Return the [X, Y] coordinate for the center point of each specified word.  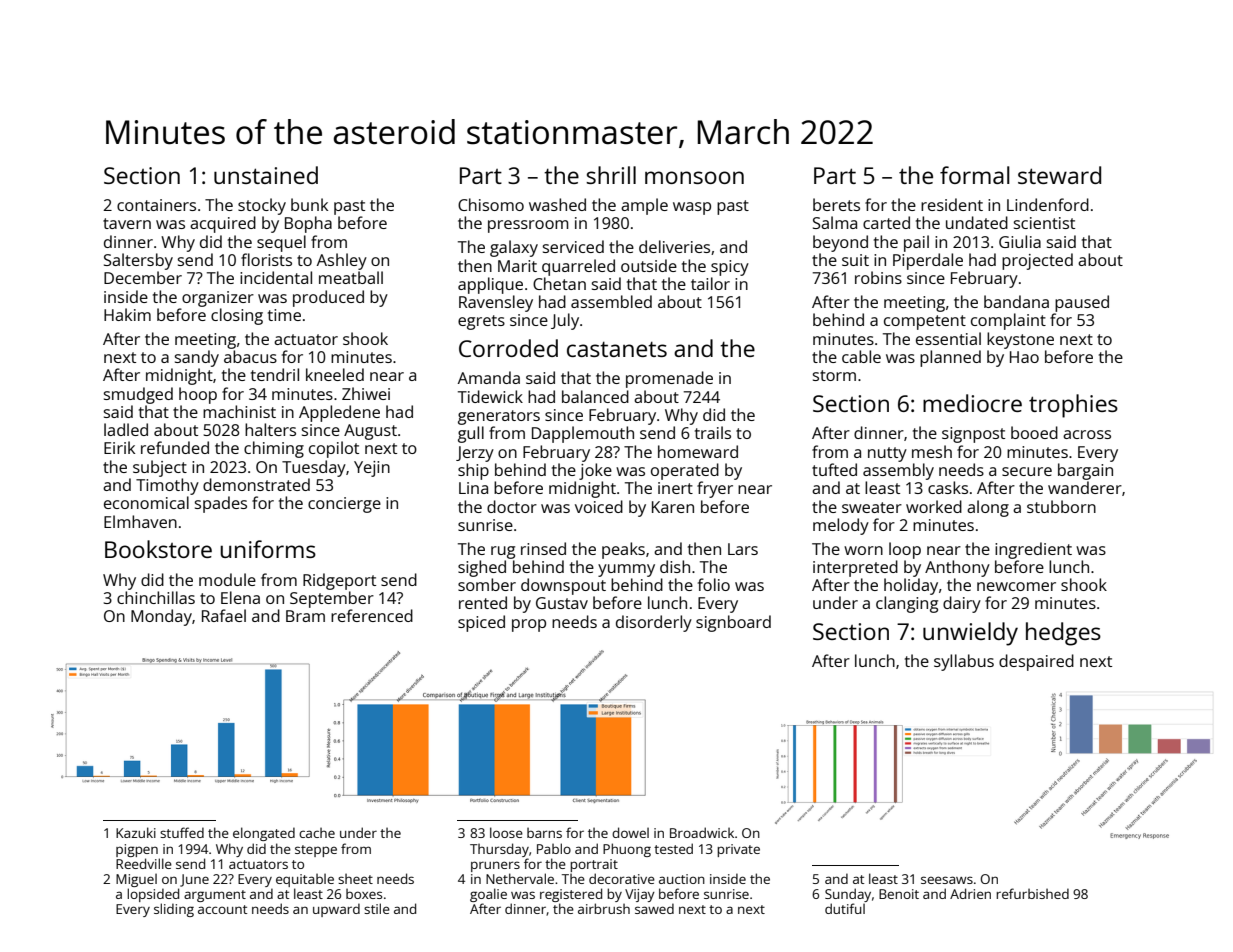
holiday [911, 586]
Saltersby [138, 261]
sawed [654, 908]
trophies [1073, 406]
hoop [198, 395]
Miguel [136, 880]
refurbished [1032, 893]
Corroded [508, 348]
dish [675, 566]
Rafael [224, 615]
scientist [1044, 223]
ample [644, 206]
